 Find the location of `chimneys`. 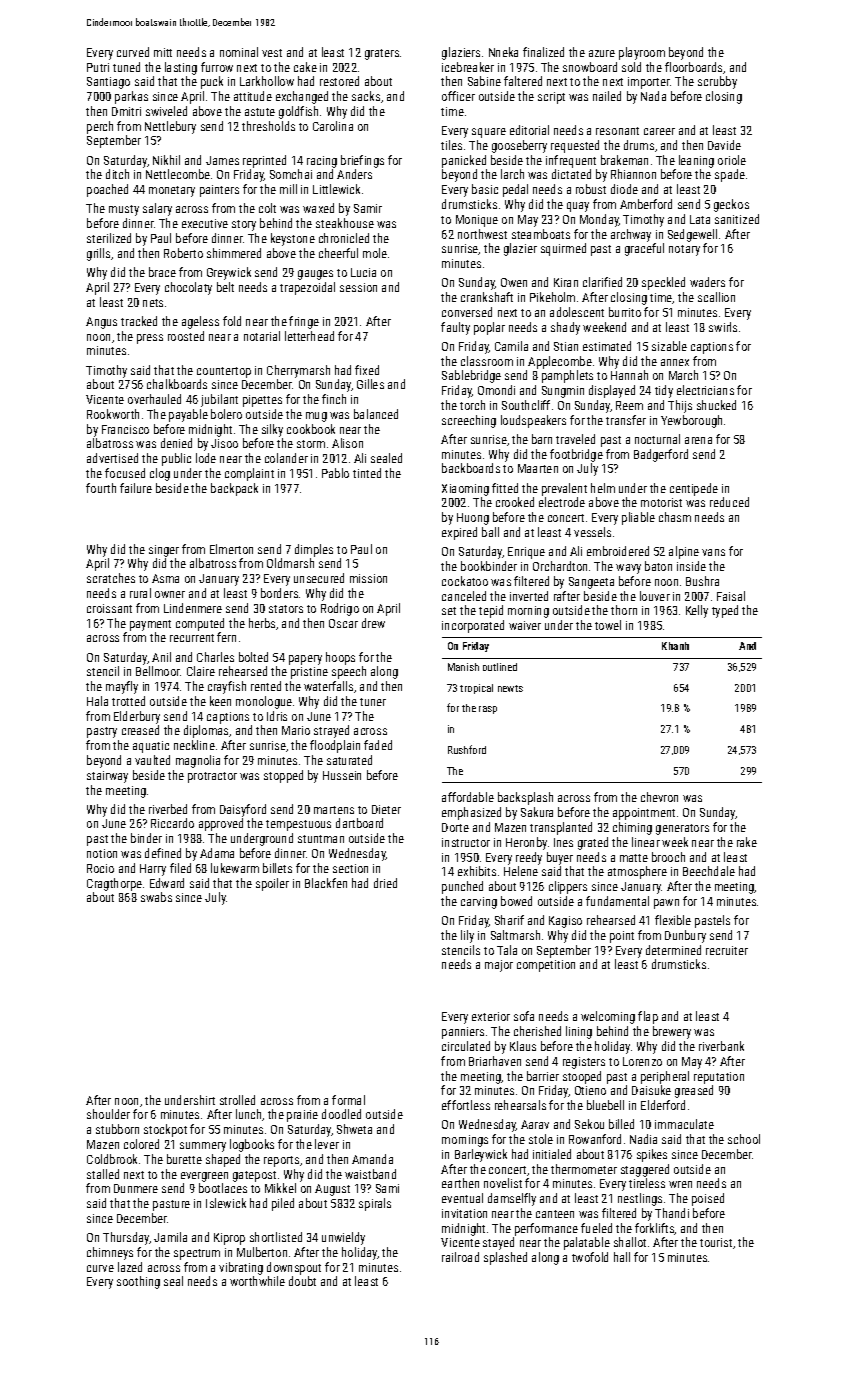

chimneys is located at coordinates (110, 1253).
